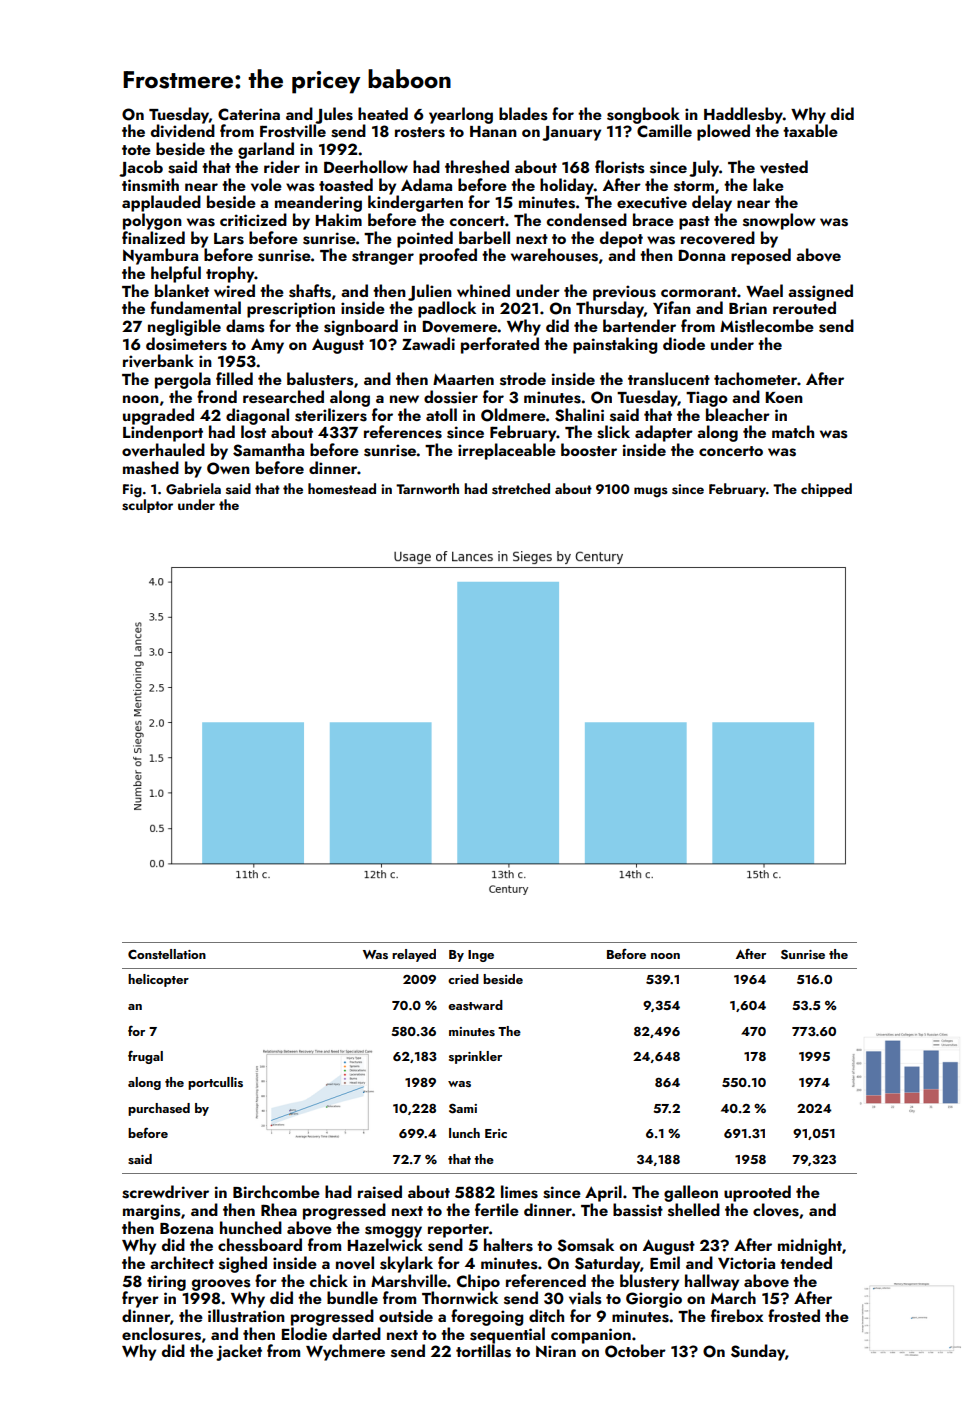  What do you see at coordinates (239, 1352) in the image?
I see `jacket` at bounding box center [239, 1352].
